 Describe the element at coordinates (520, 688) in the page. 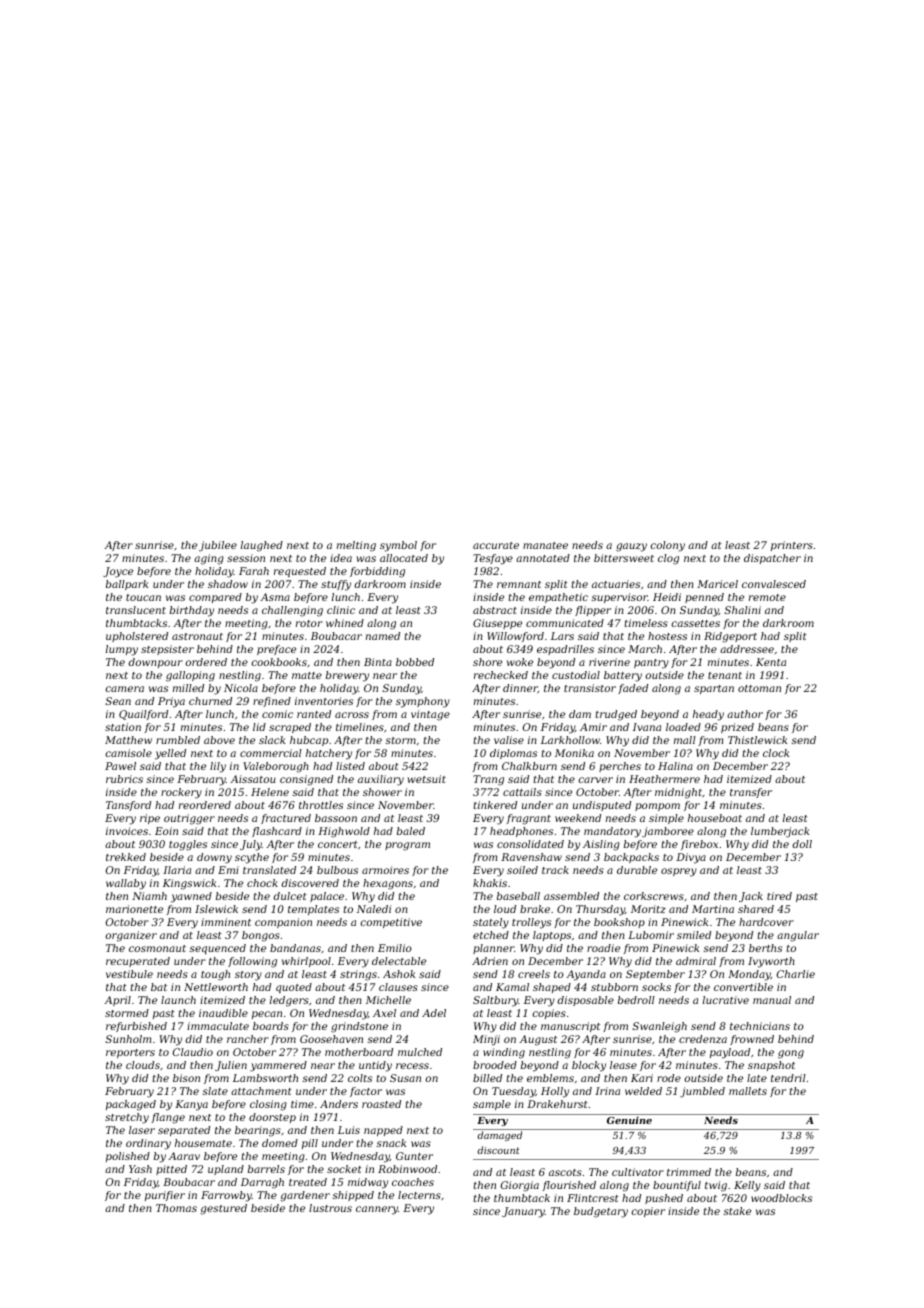

I see `dinner` at that location.
